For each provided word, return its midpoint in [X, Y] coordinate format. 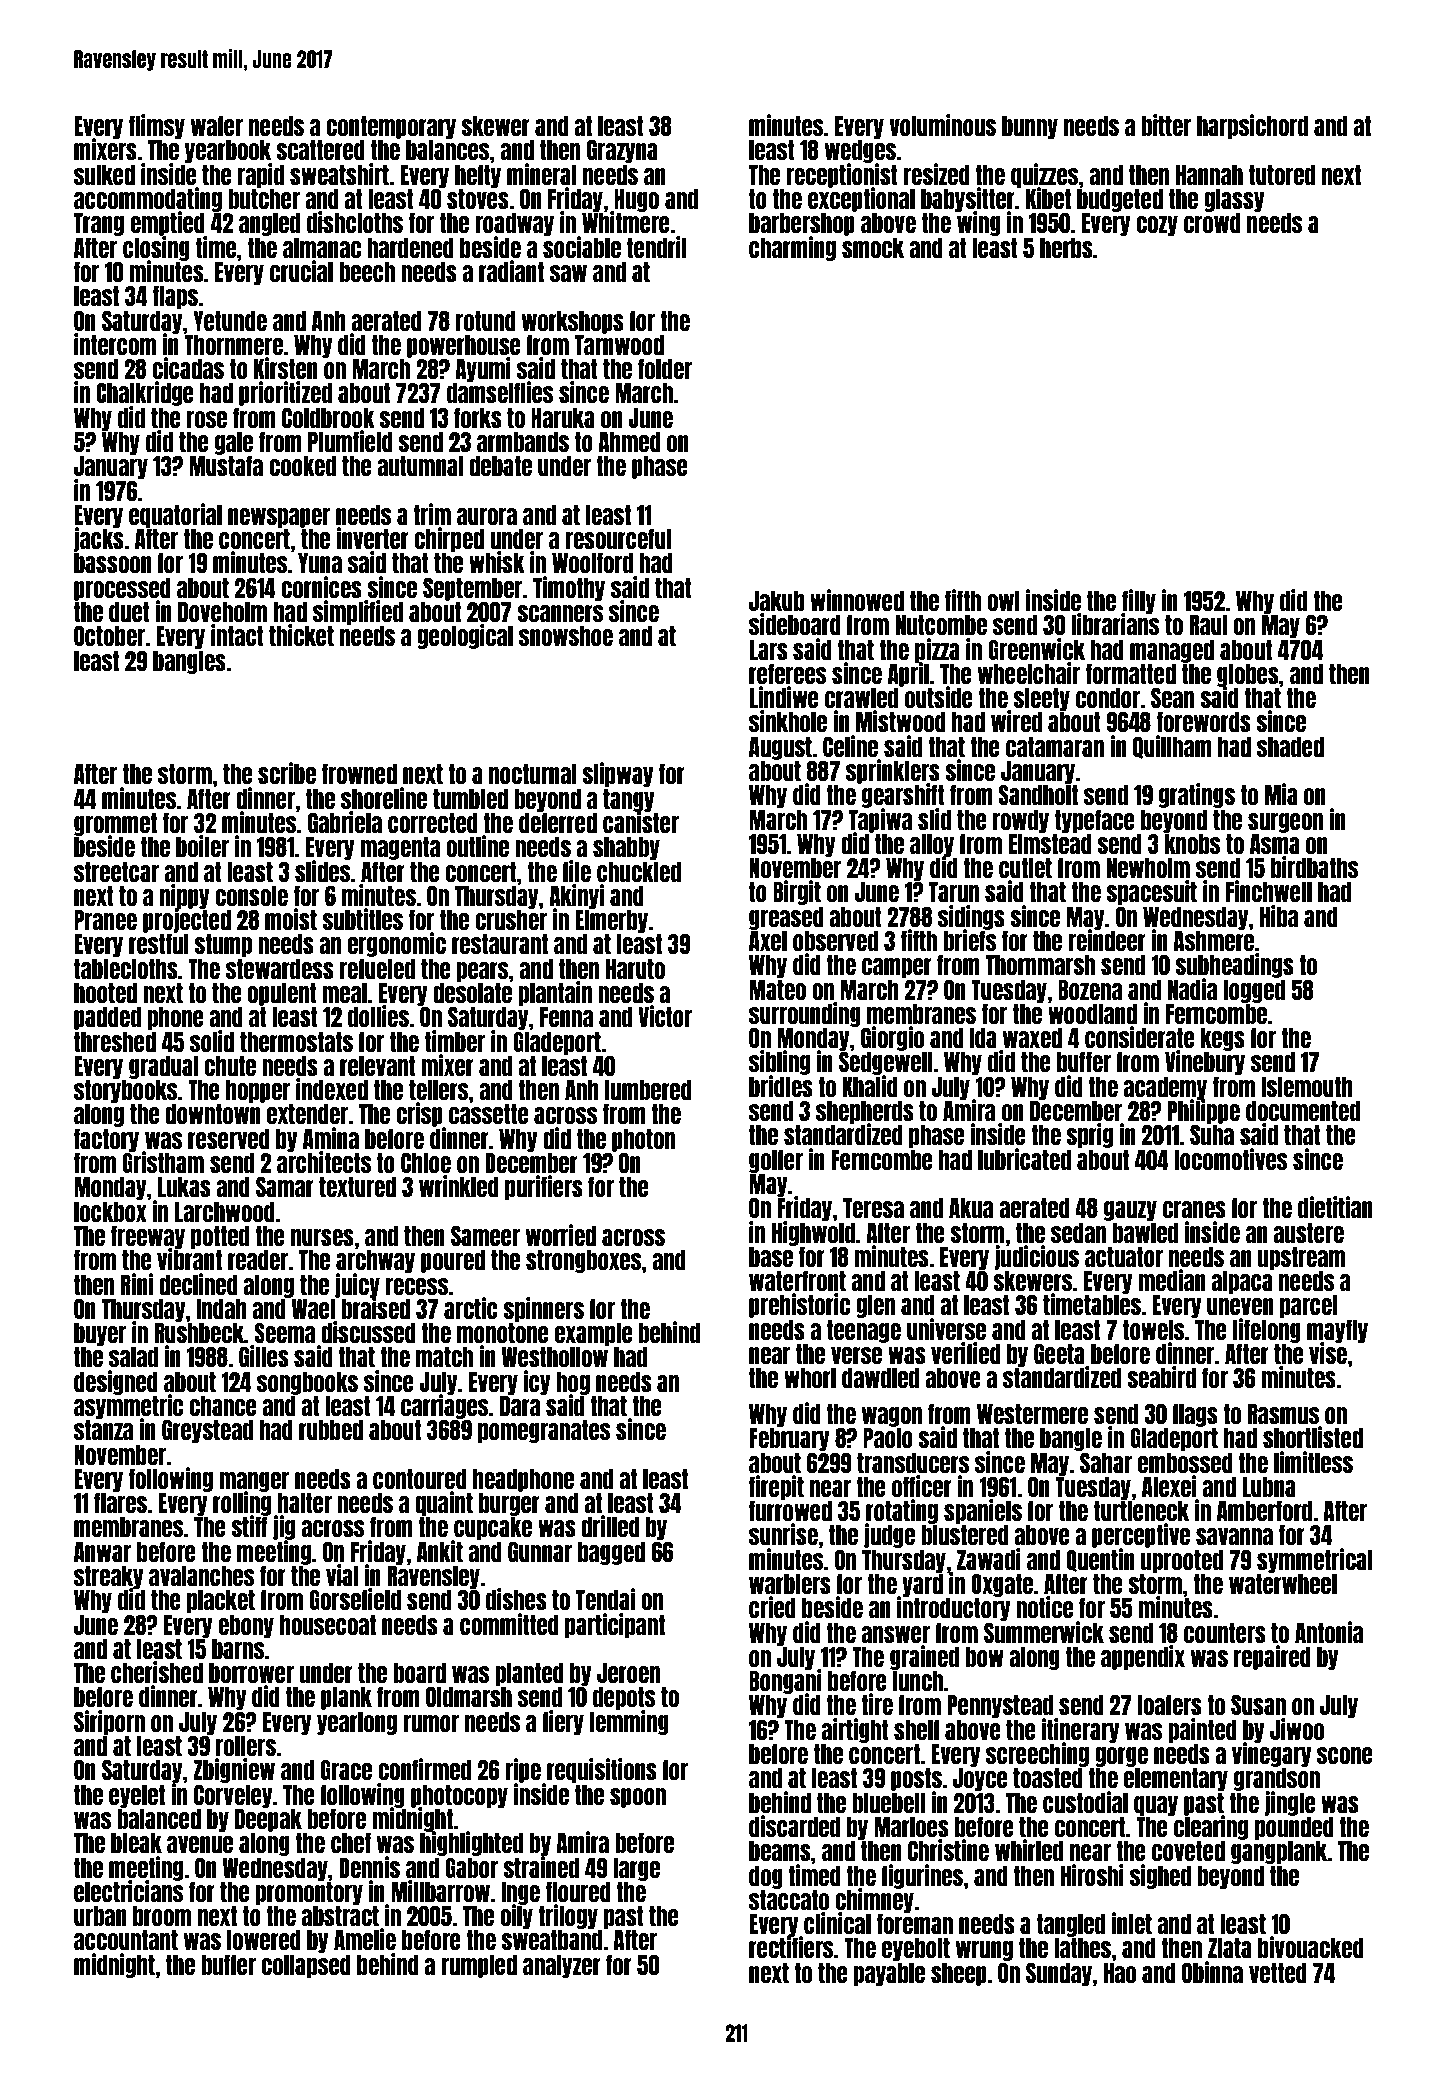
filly [1138, 601]
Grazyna [622, 151]
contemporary [391, 127]
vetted [1278, 1973]
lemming [629, 1722]
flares [120, 1503]
